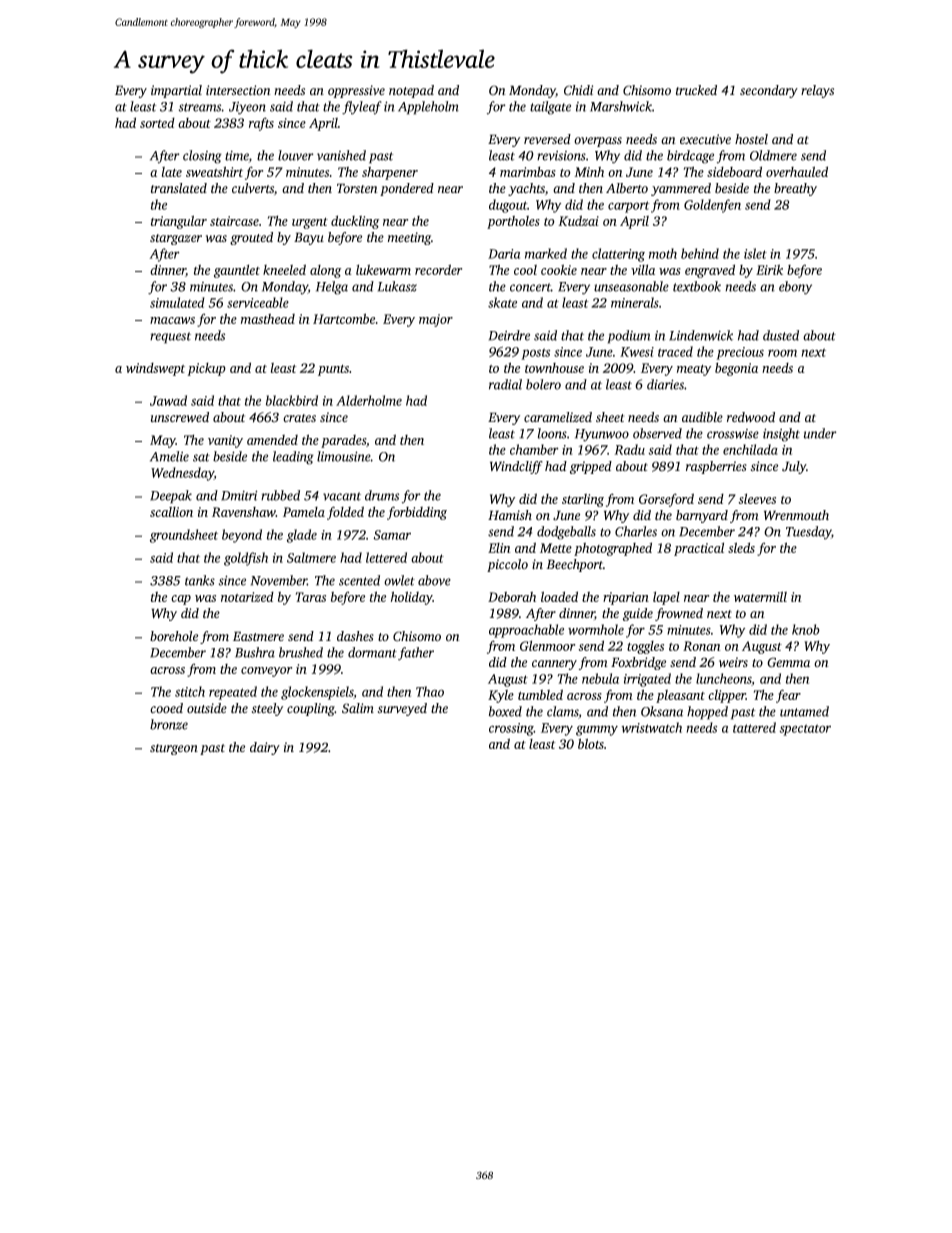  What do you see at coordinates (310, 223) in the screenshot?
I see `urgent` at bounding box center [310, 223].
